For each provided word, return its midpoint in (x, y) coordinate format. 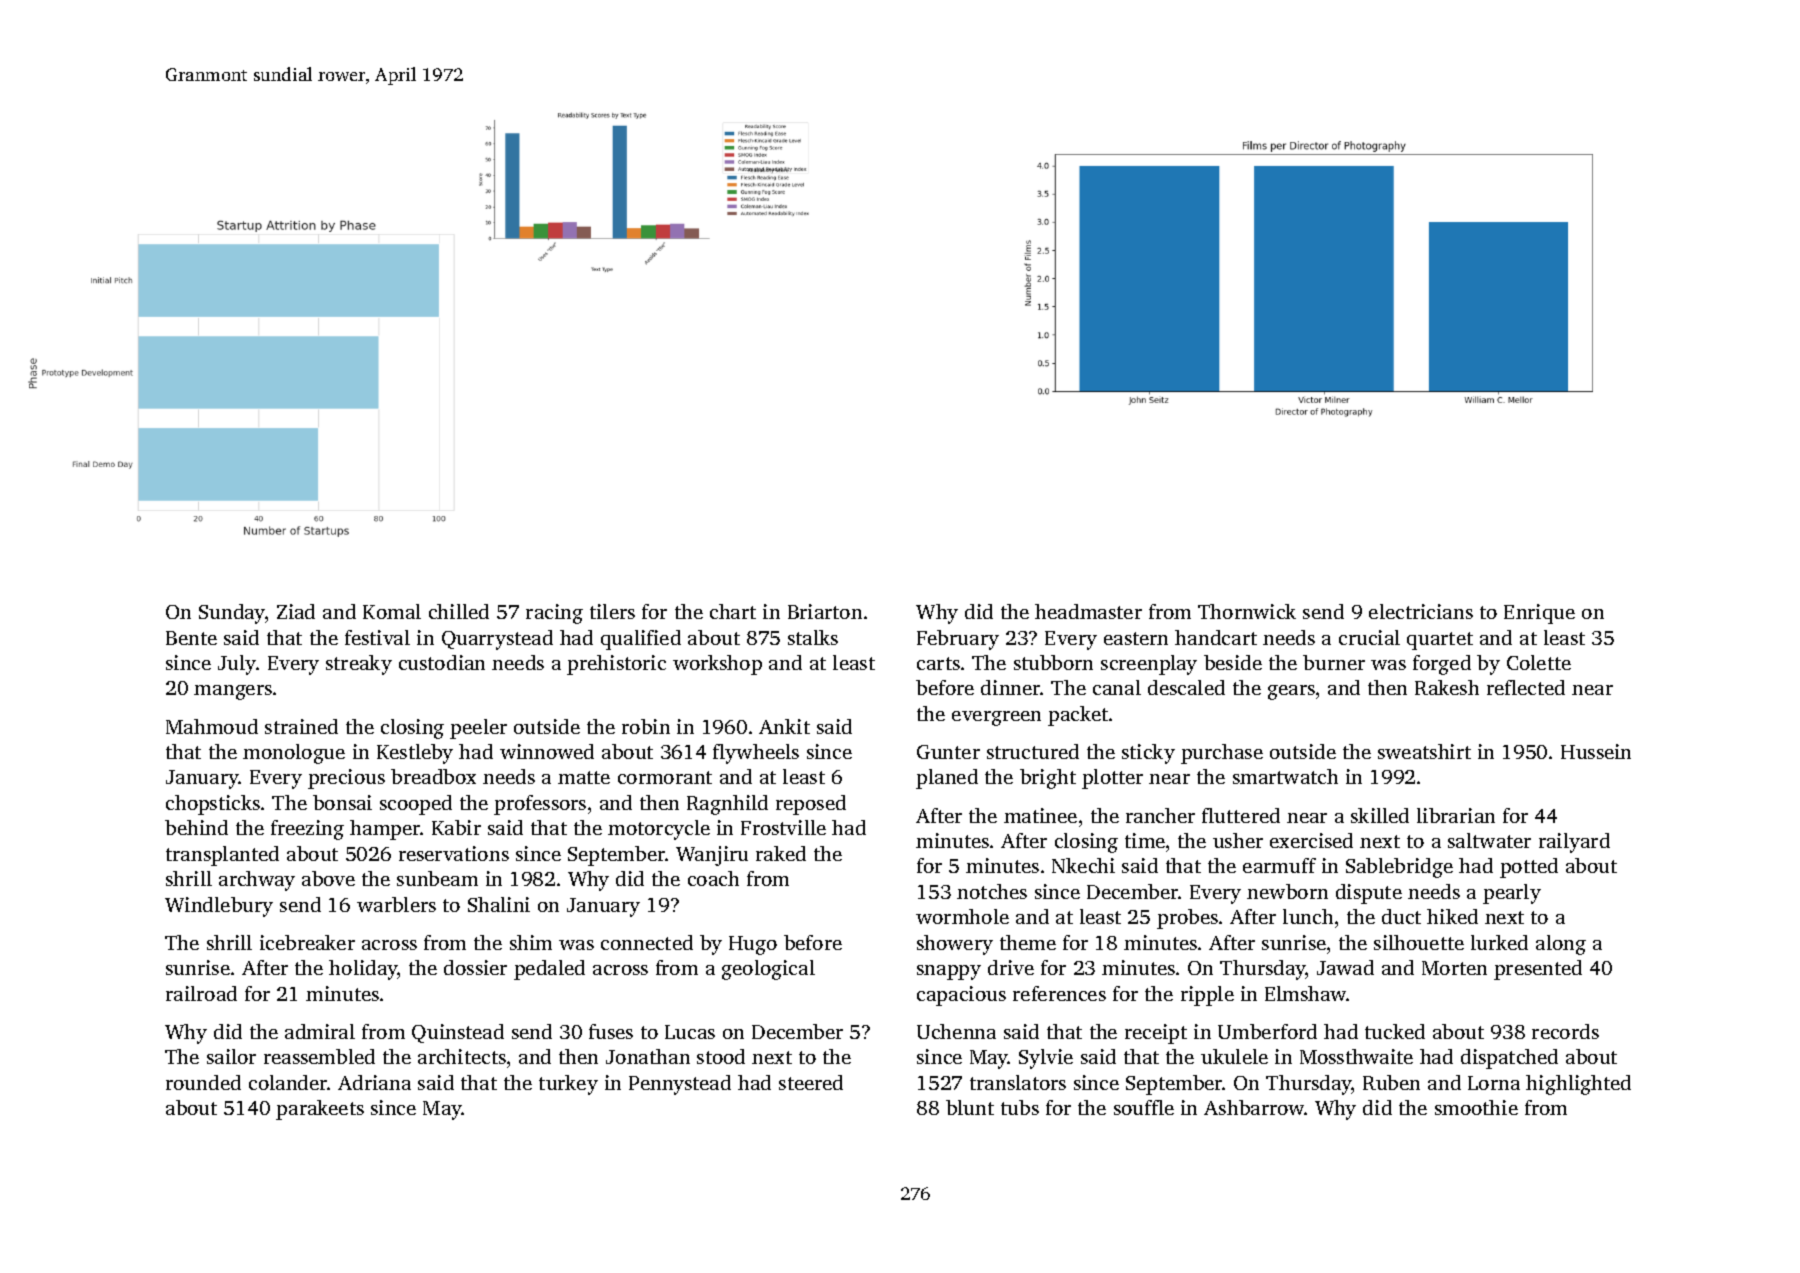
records (1565, 1031)
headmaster (1088, 611)
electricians (1421, 611)
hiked (1452, 916)
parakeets (320, 1110)
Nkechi (1083, 865)
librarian (1456, 815)
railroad (201, 993)
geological (768, 970)
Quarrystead (497, 640)
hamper (385, 830)
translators (1018, 1082)
